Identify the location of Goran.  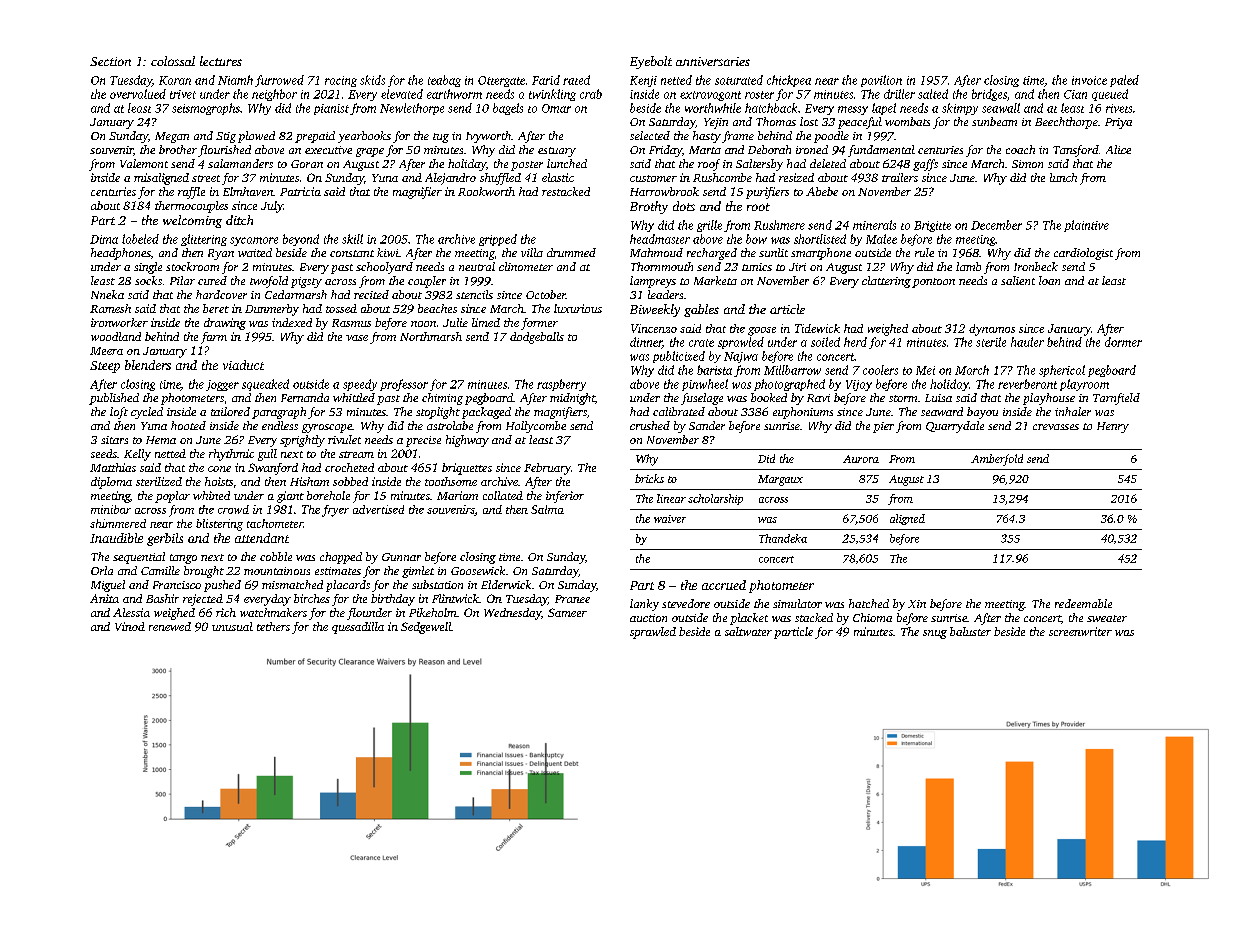
(307, 164).
